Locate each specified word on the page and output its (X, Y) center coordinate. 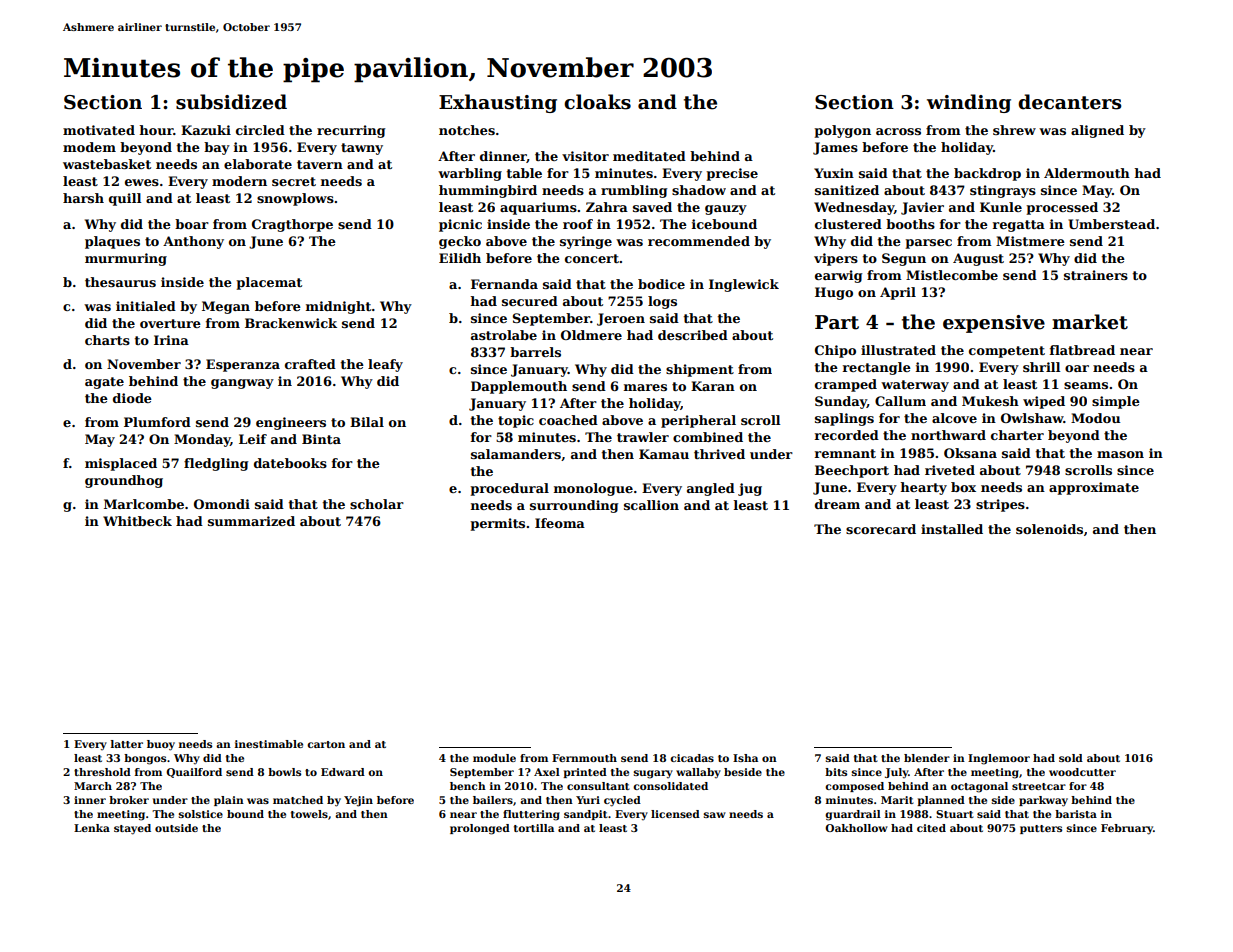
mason (1120, 454)
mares (645, 387)
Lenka (92, 828)
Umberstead (1111, 224)
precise (732, 174)
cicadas (692, 758)
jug (750, 489)
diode (132, 398)
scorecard (881, 529)
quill (125, 199)
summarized (251, 521)
